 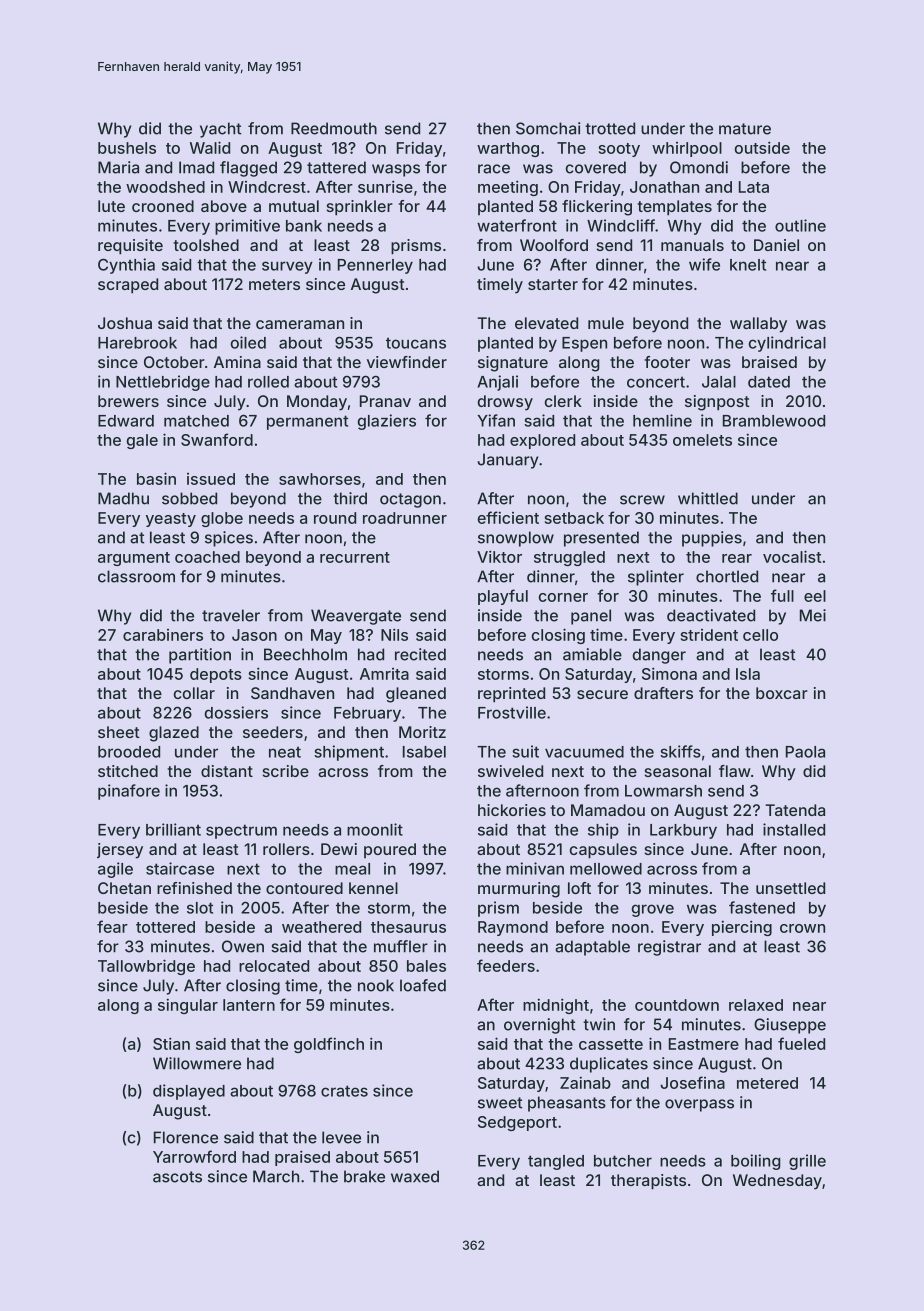 I want to click on Isabel, so click(x=424, y=752).
